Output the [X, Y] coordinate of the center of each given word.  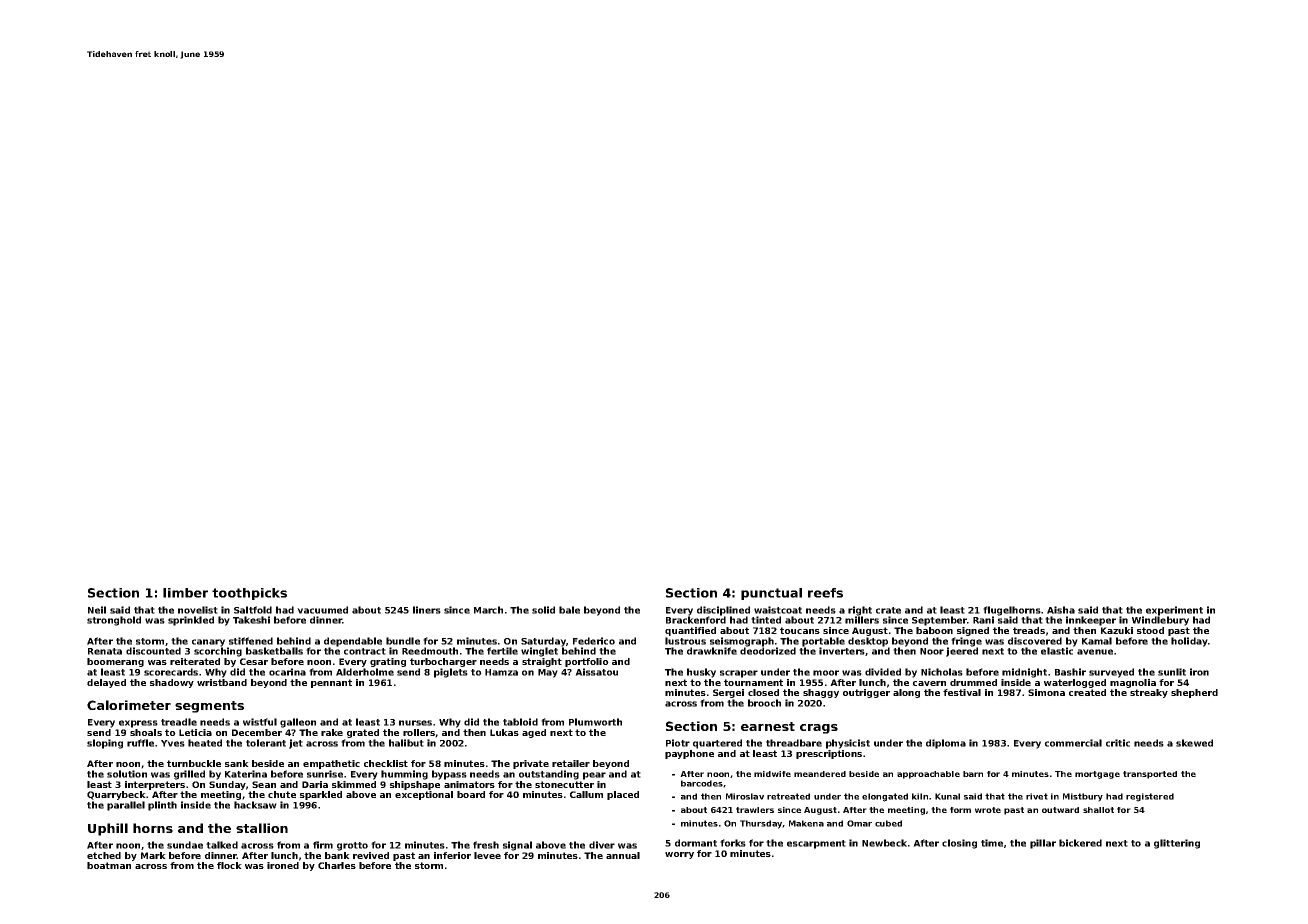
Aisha [1061, 610]
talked [222, 845]
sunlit [1172, 672]
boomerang [115, 662]
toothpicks [249, 594]
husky [701, 673]
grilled [189, 775]
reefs [825, 593]
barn [973, 774]
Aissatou [596, 672]
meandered [820, 774]
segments [209, 707]
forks [733, 843]
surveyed [1111, 673]
